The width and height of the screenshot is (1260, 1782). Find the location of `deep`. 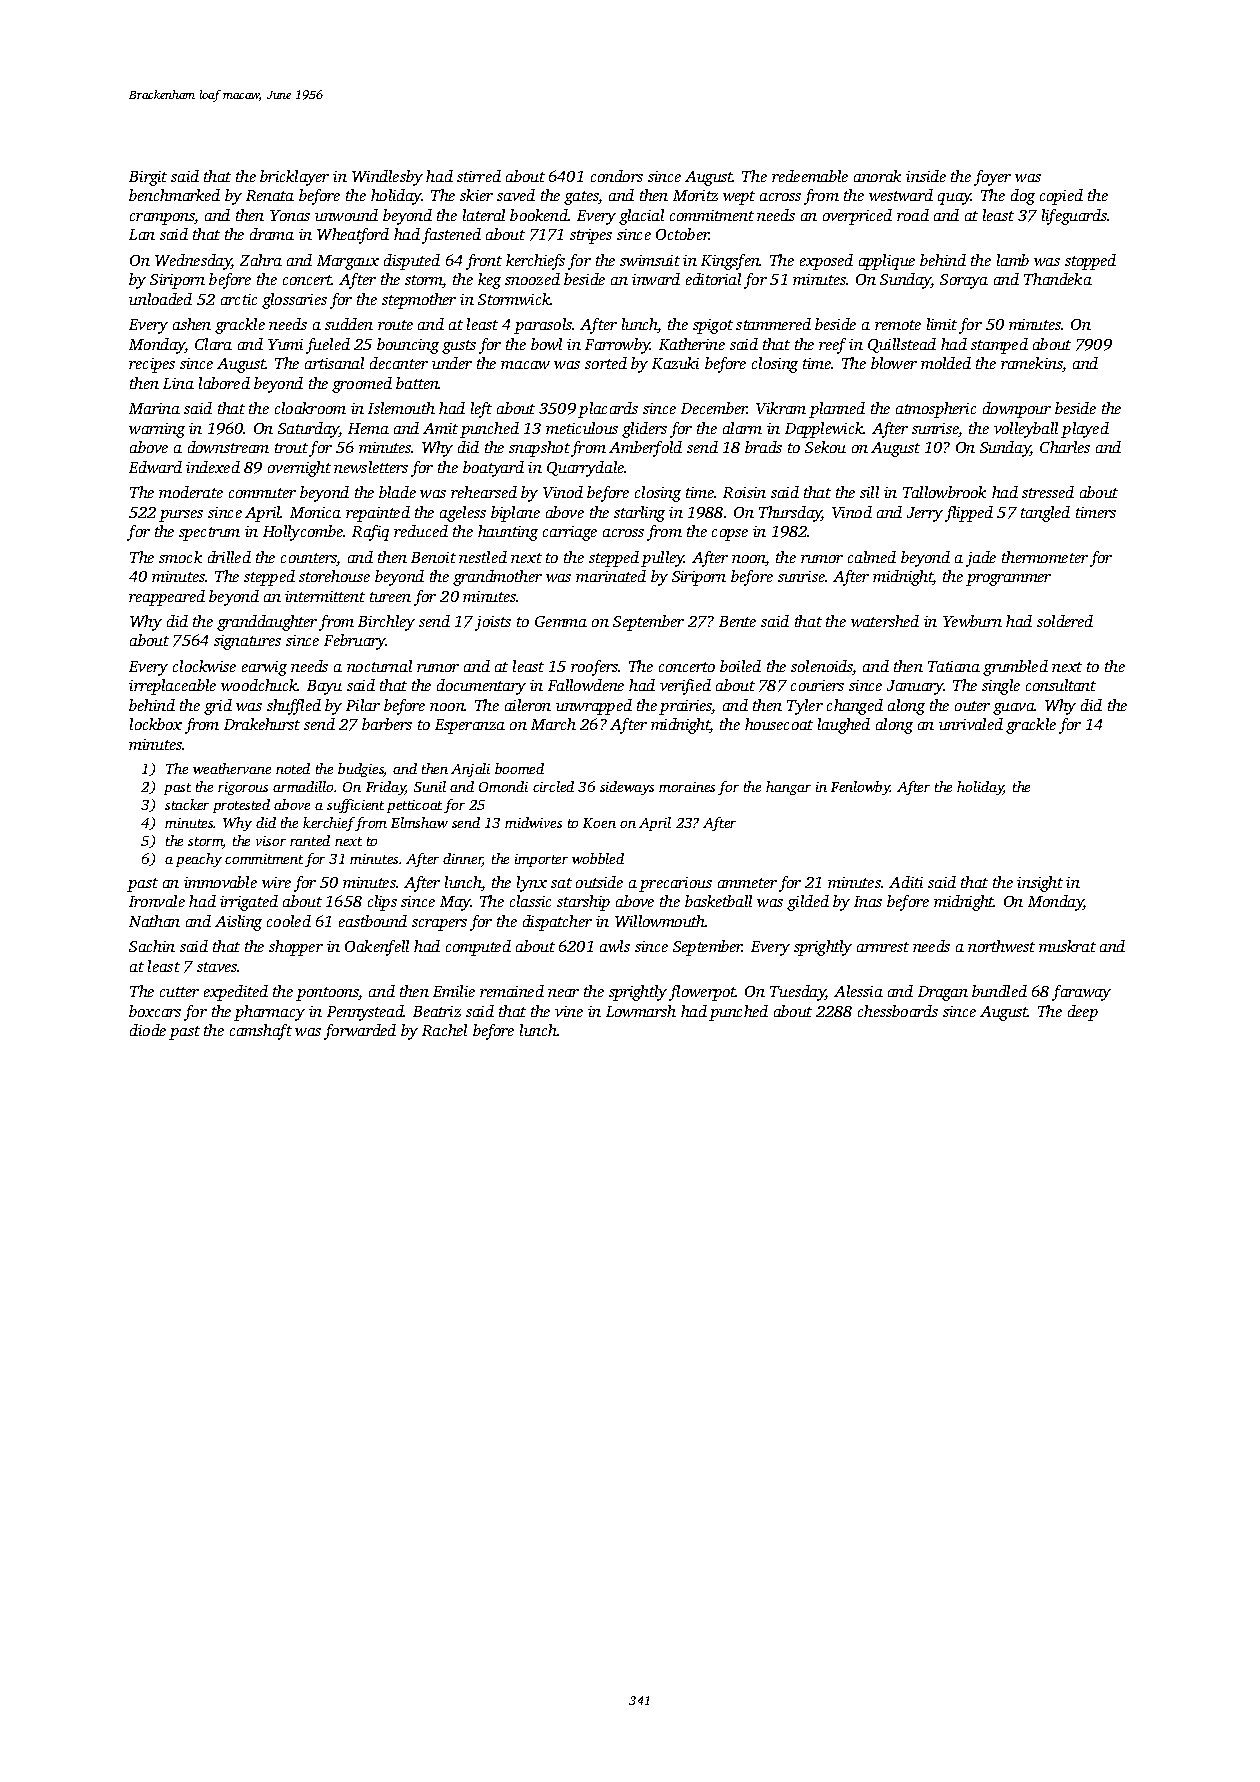

deep is located at coordinates (1083, 1013).
